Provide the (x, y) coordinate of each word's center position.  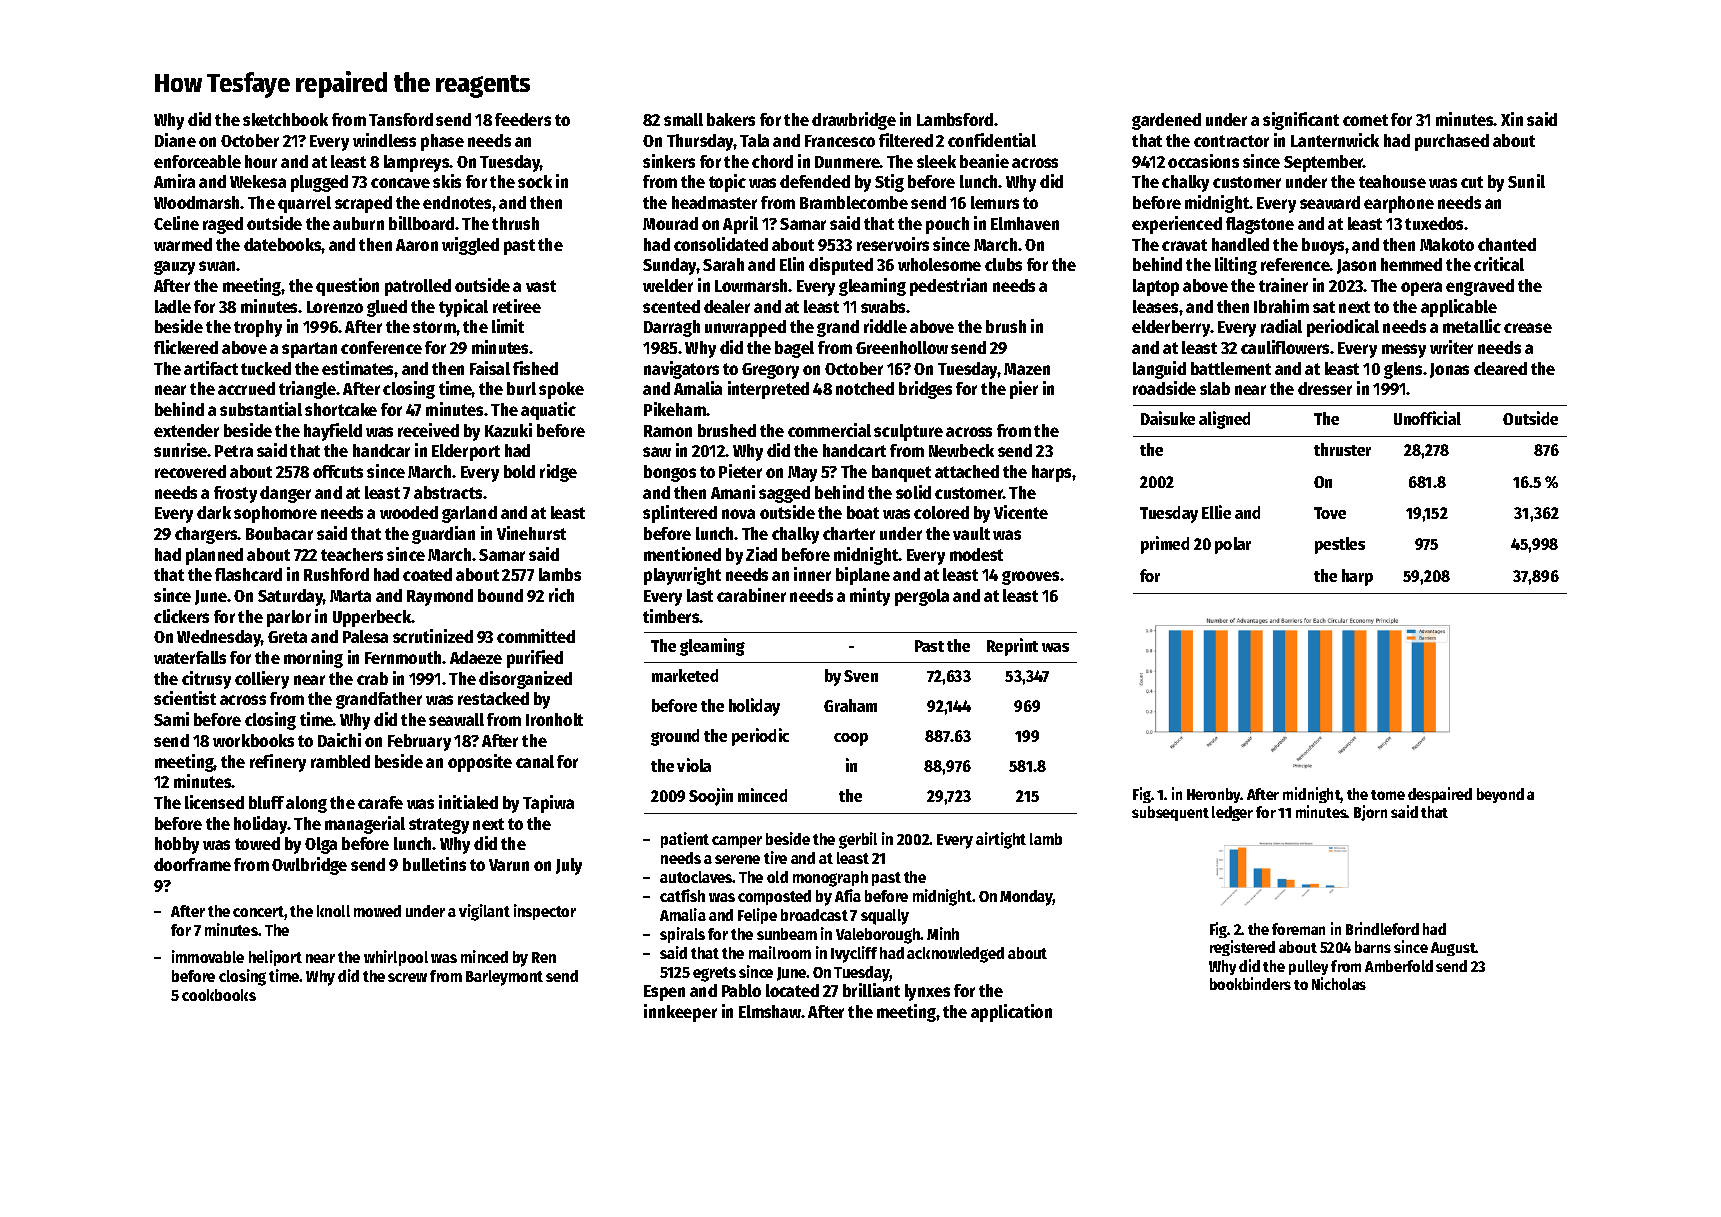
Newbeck (961, 450)
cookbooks (219, 995)
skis (447, 181)
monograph (830, 879)
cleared (1500, 368)
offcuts (338, 471)
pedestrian (948, 287)
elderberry (1171, 328)
